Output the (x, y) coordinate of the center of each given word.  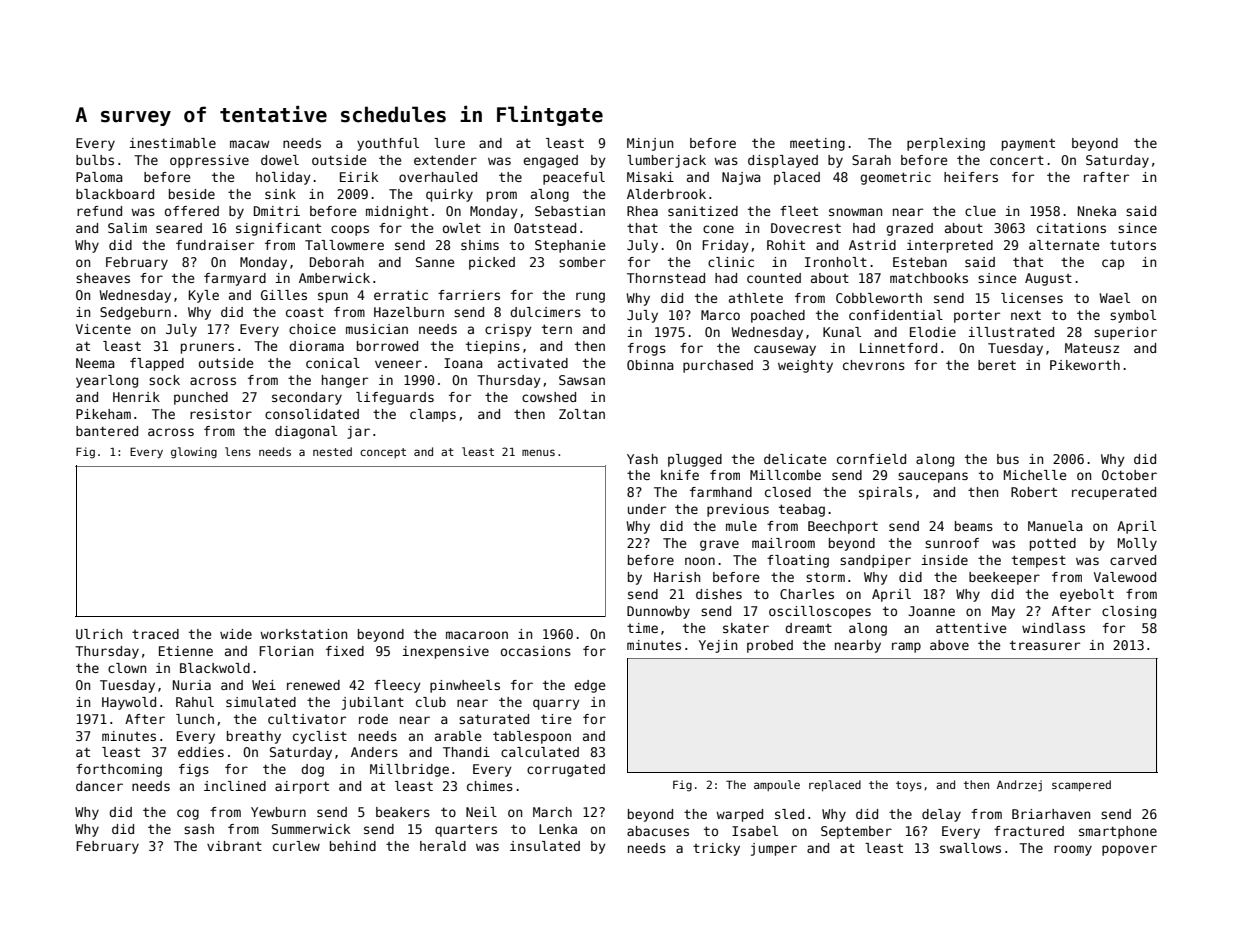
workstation (303, 634)
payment (1028, 144)
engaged (550, 161)
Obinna (650, 365)
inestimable (172, 143)
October (1129, 475)
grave (719, 545)
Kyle (204, 296)
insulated (545, 846)
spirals (885, 493)
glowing (194, 453)
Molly (1137, 544)
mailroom (783, 543)
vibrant (234, 846)
